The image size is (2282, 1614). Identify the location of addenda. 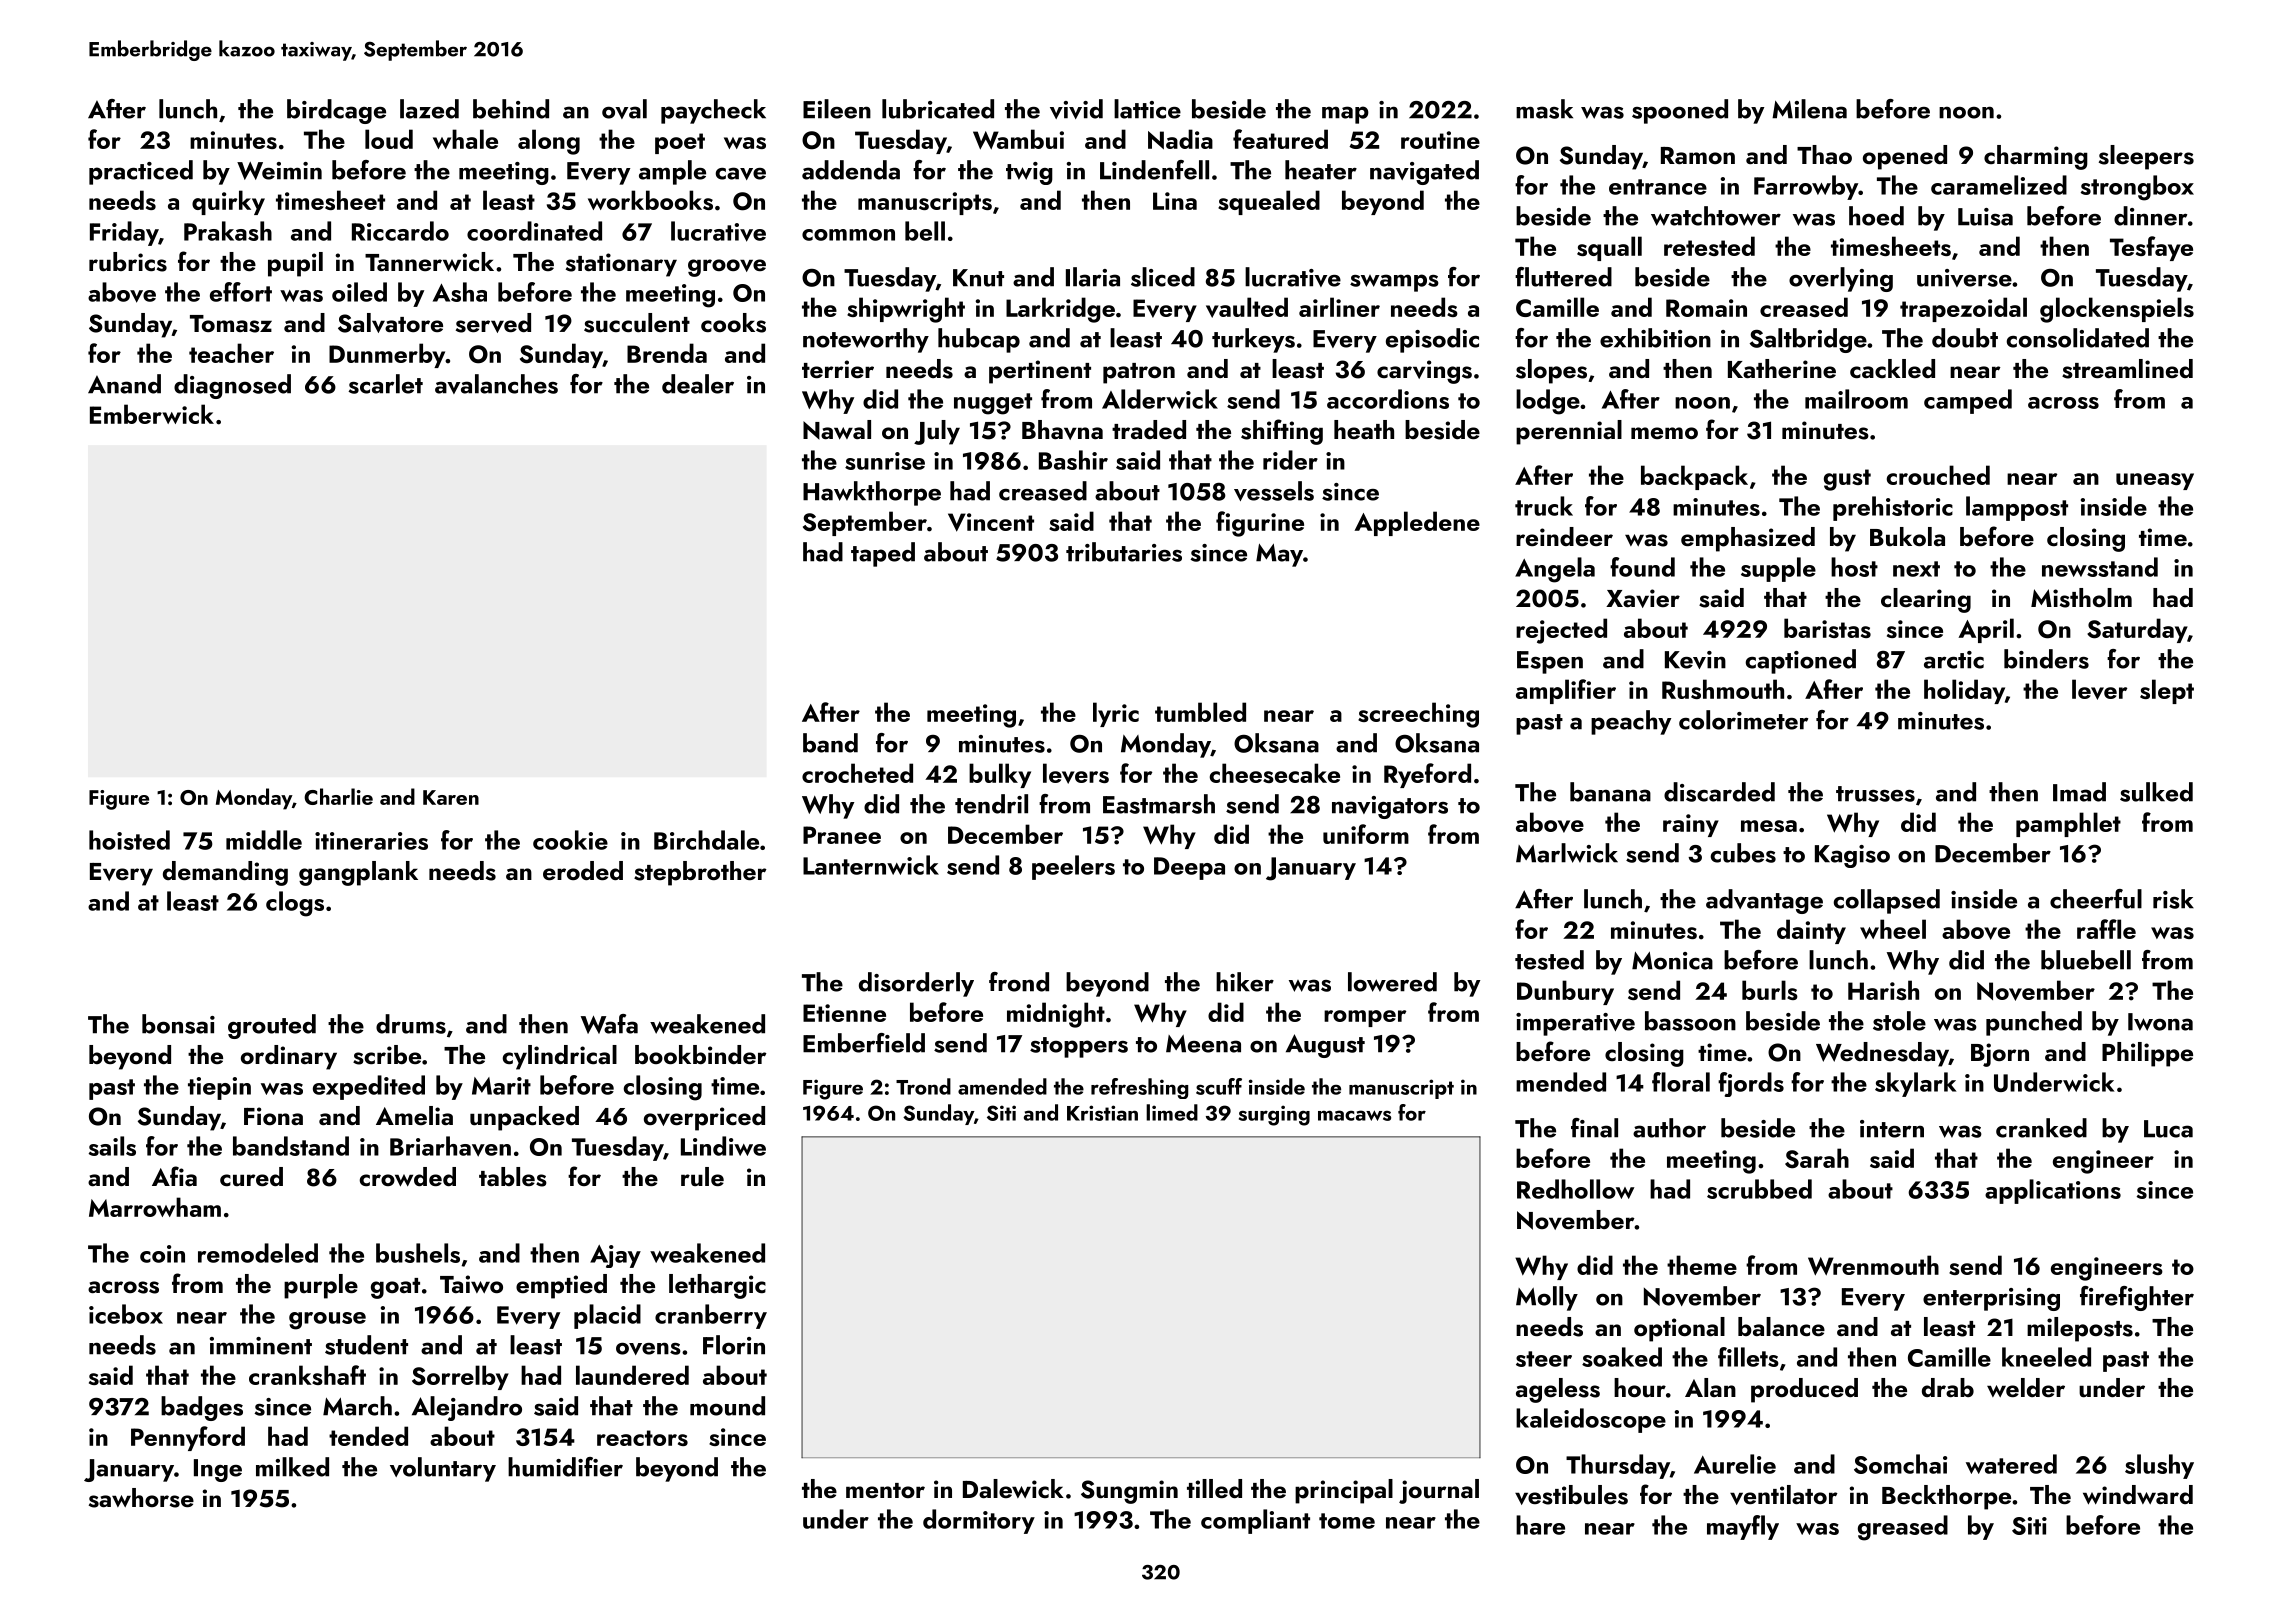
(851, 170).
